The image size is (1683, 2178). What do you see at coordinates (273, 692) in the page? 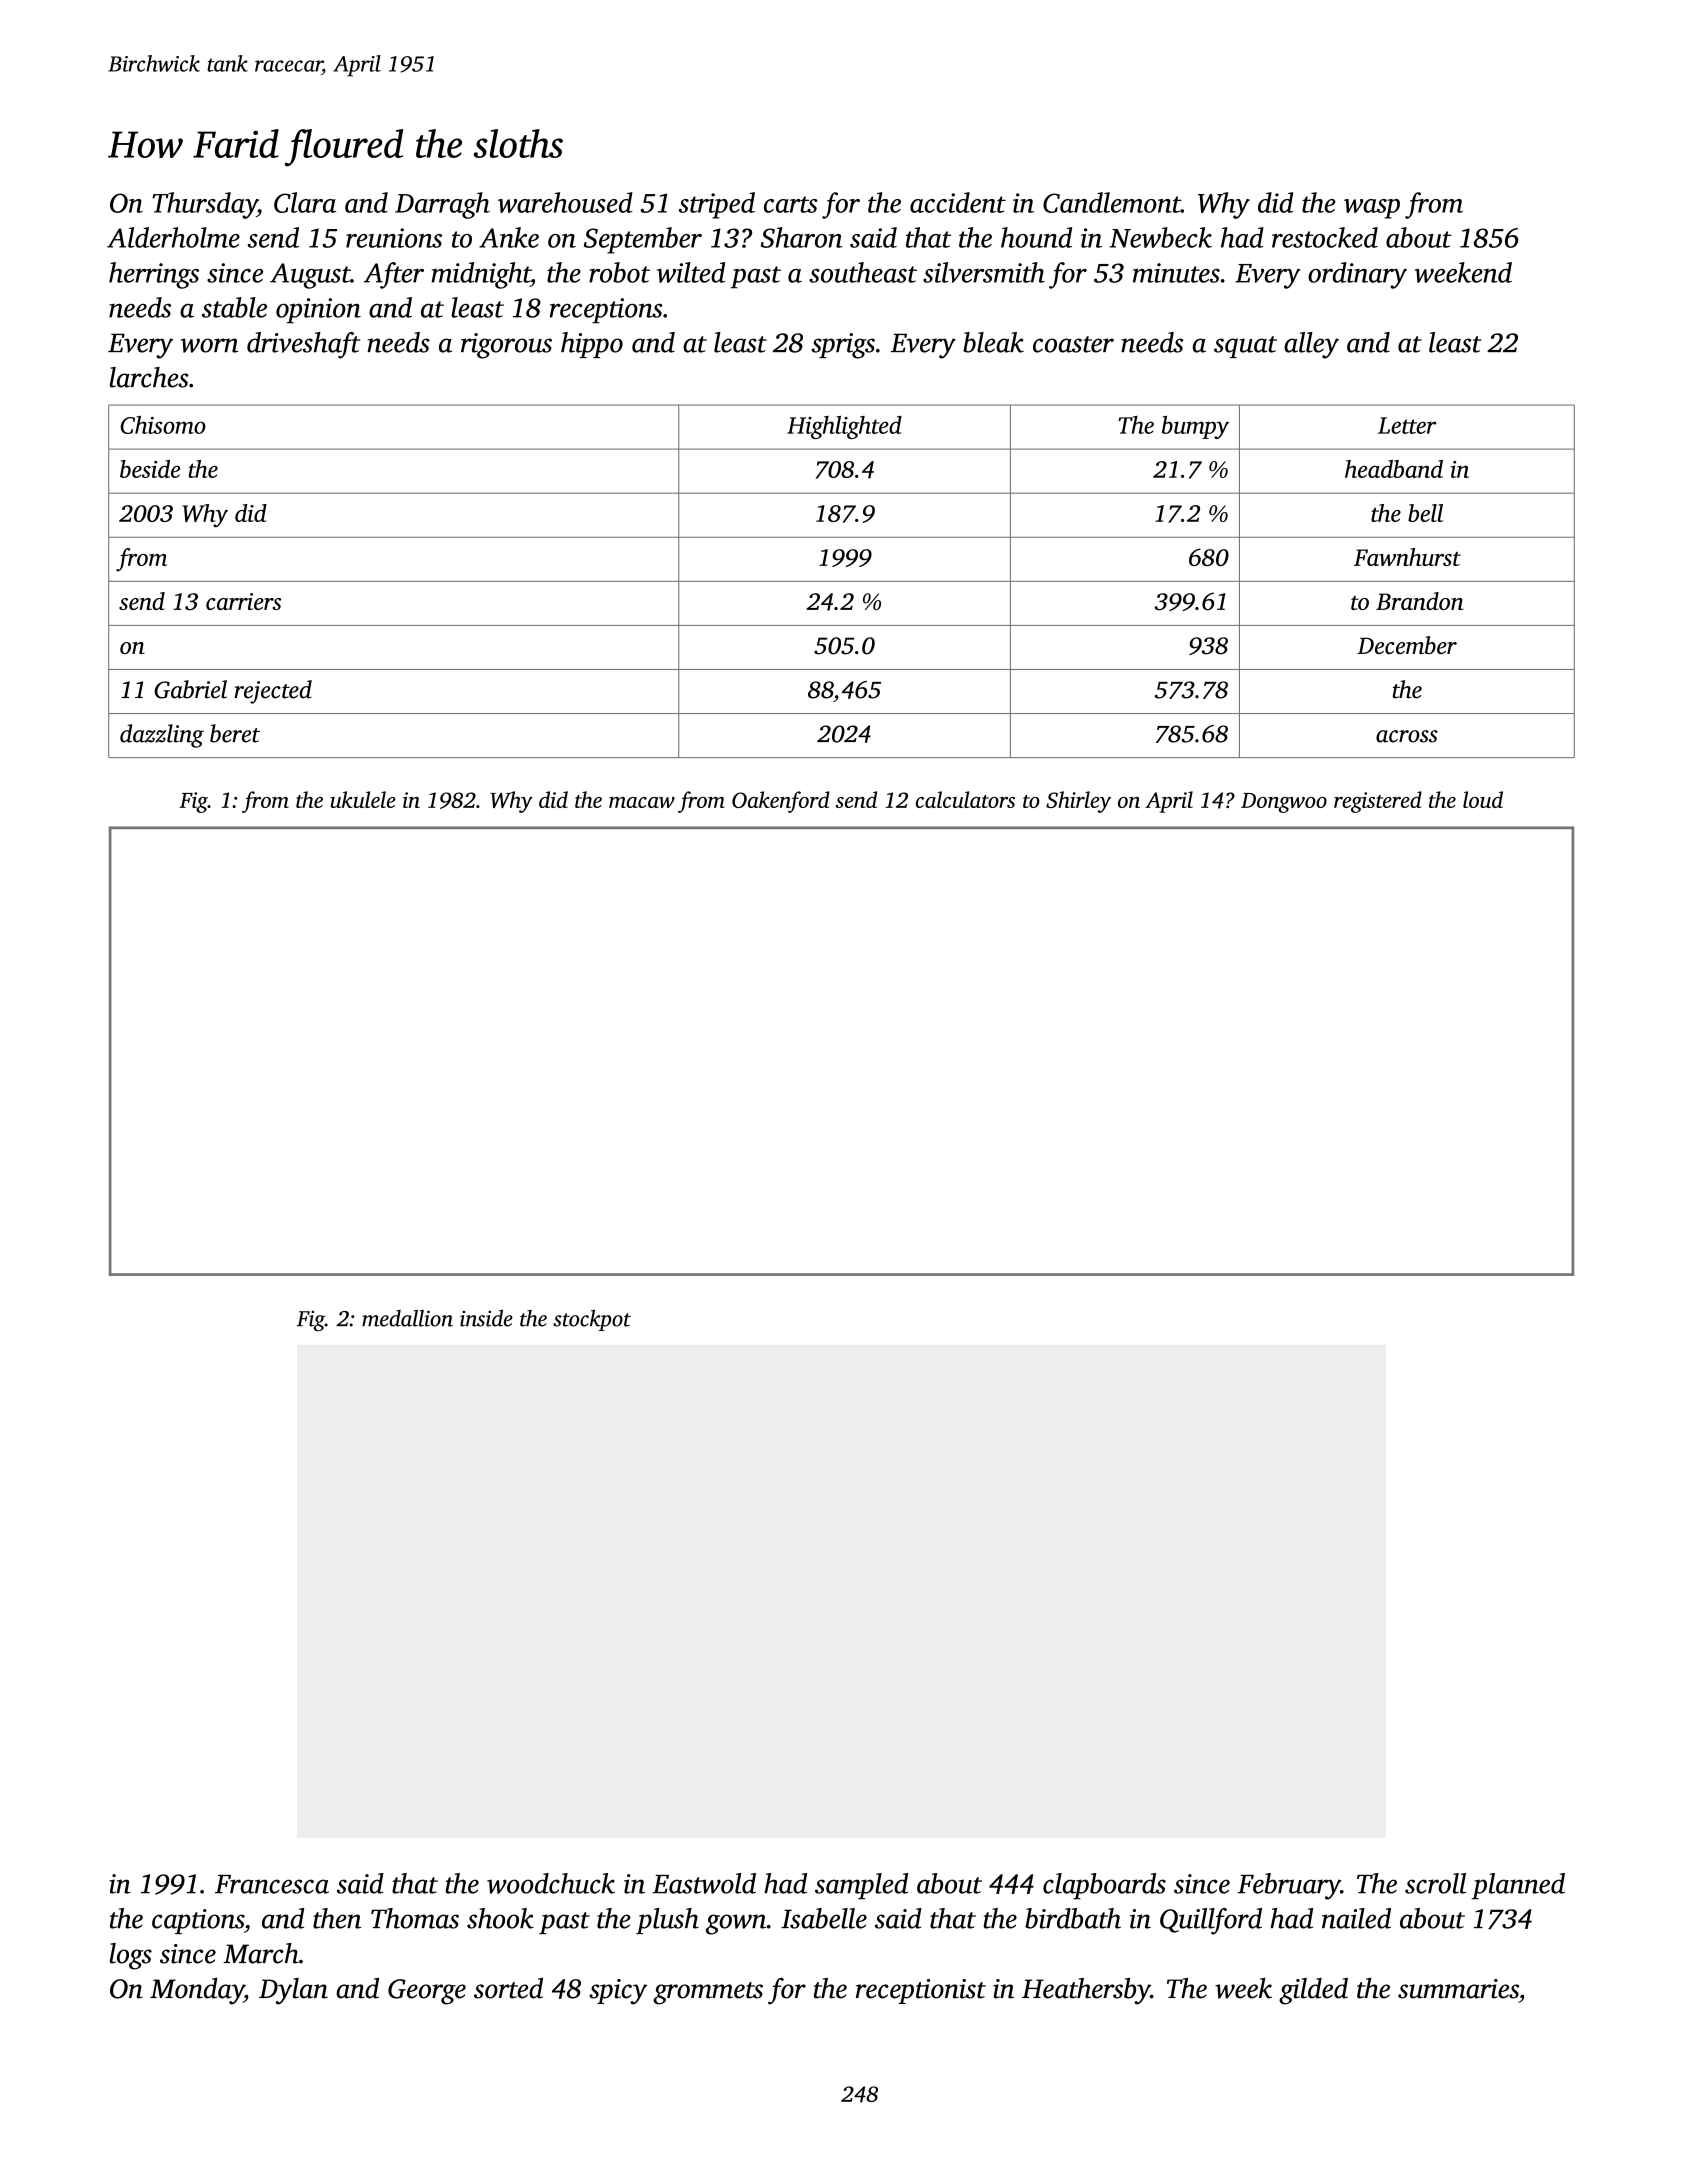
I see `rejected` at bounding box center [273, 692].
